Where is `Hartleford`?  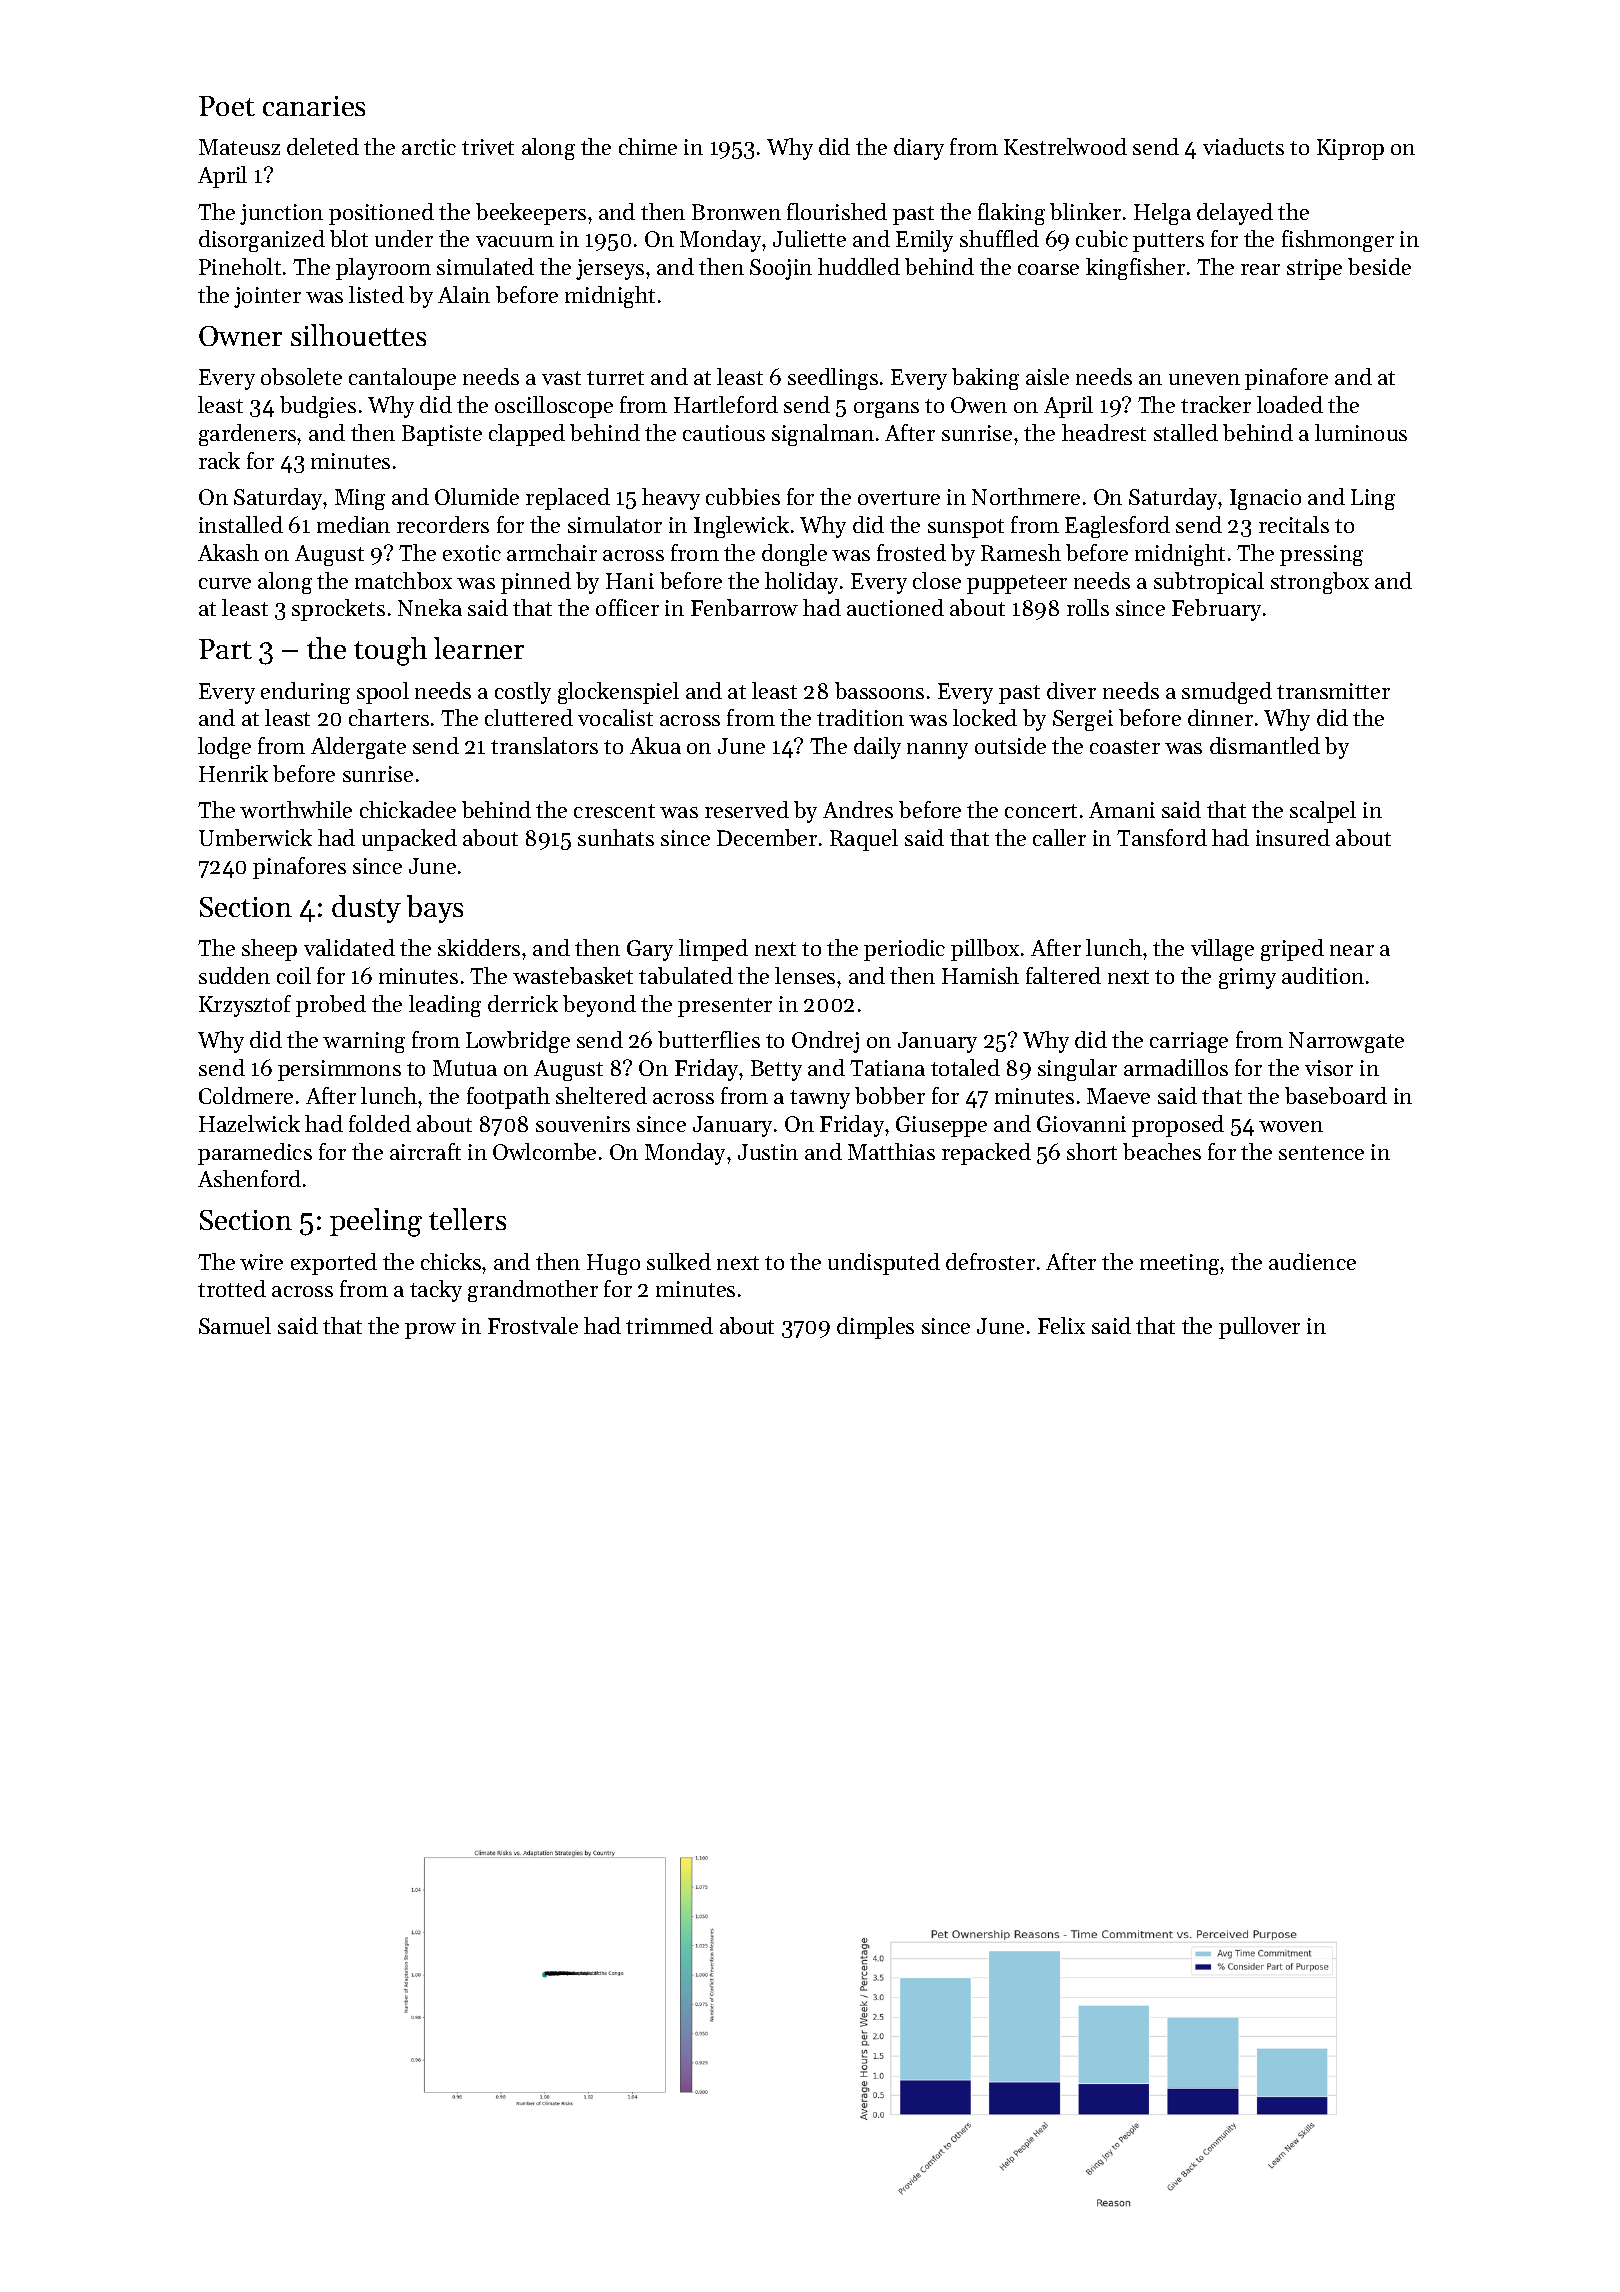
Hartleford is located at coordinates (726, 404).
